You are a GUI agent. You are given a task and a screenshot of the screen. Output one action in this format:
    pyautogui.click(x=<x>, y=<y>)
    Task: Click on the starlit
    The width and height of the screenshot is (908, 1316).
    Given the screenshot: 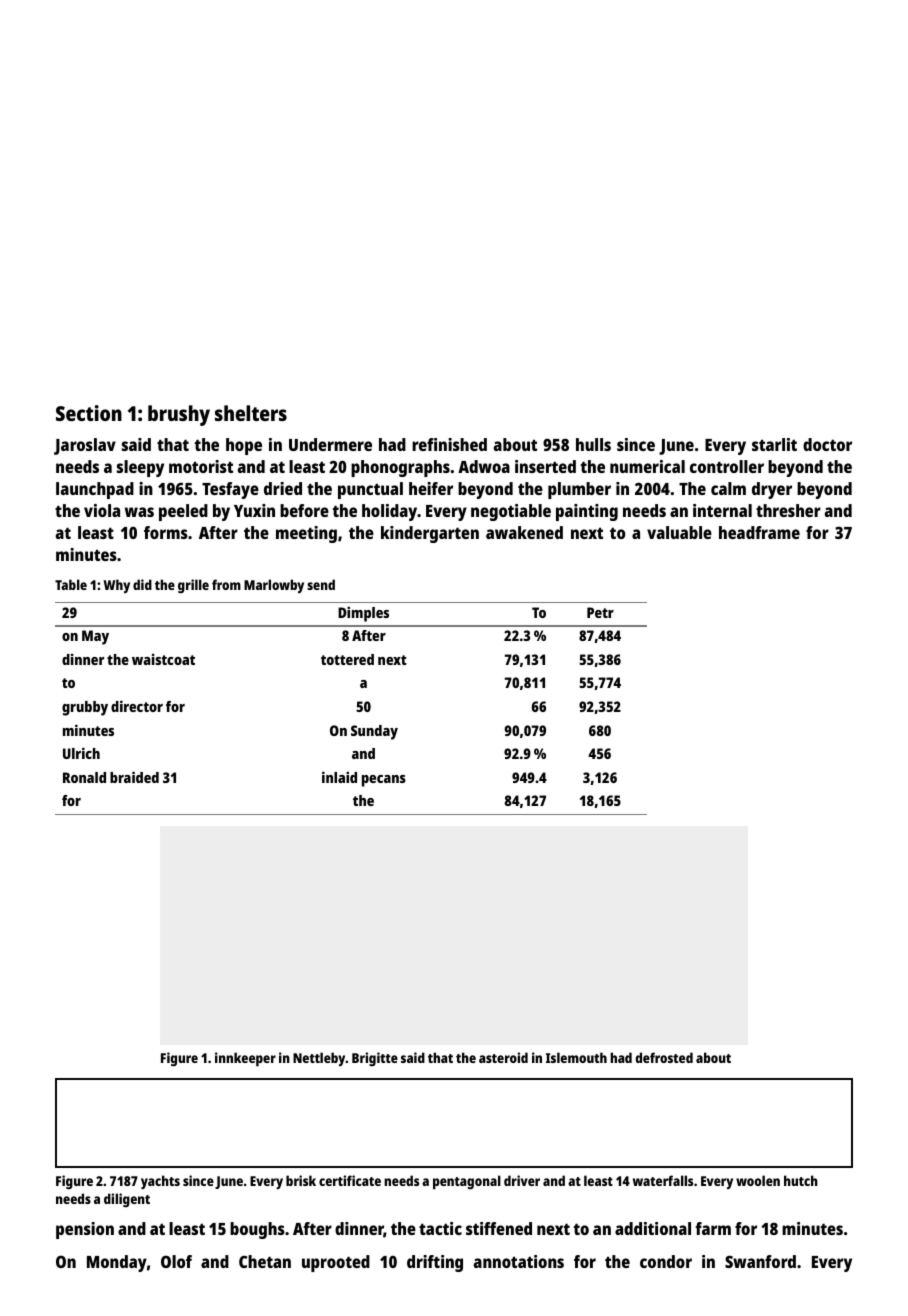 What is the action you would take?
    pyautogui.click(x=774, y=444)
